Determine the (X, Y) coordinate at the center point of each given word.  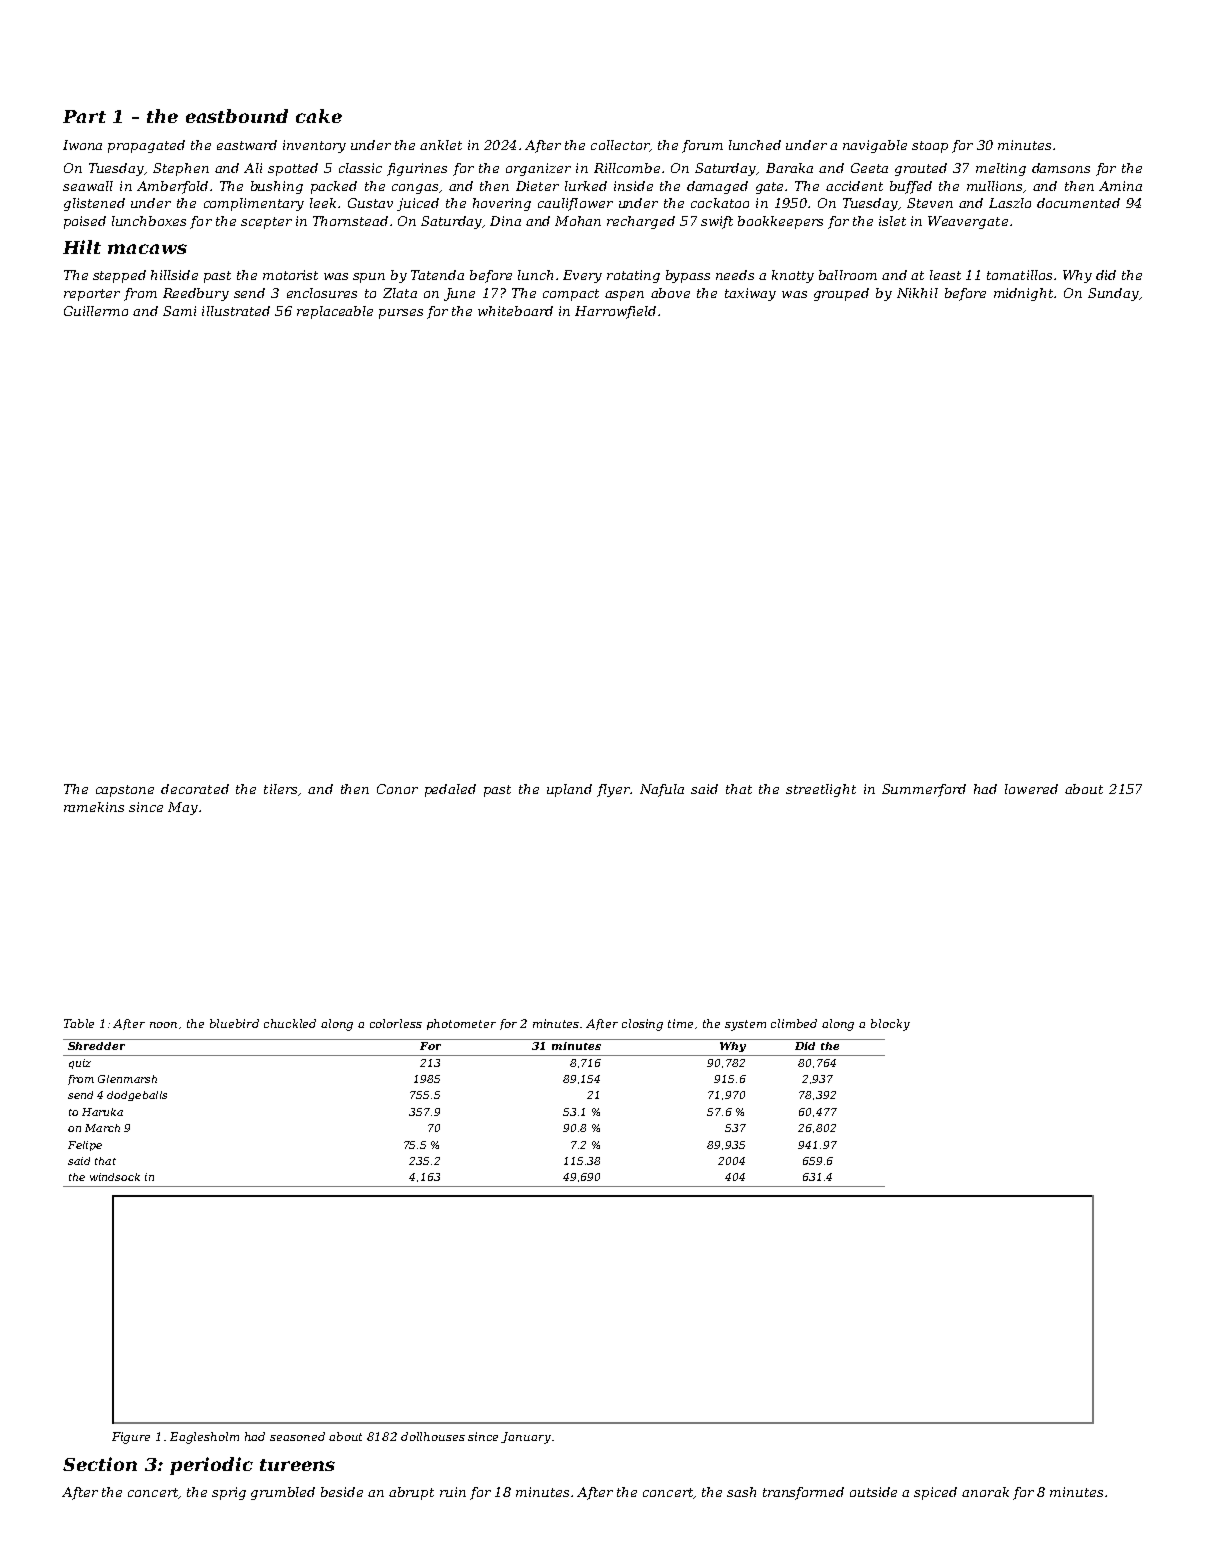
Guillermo (96, 311)
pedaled (450, 790)
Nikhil (917, 293)
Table (79, 1023)
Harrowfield (615, 312)
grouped (841, 294)
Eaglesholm (204, 1438)
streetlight (821, 790)
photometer (461, 1024)
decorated (195, 789)
